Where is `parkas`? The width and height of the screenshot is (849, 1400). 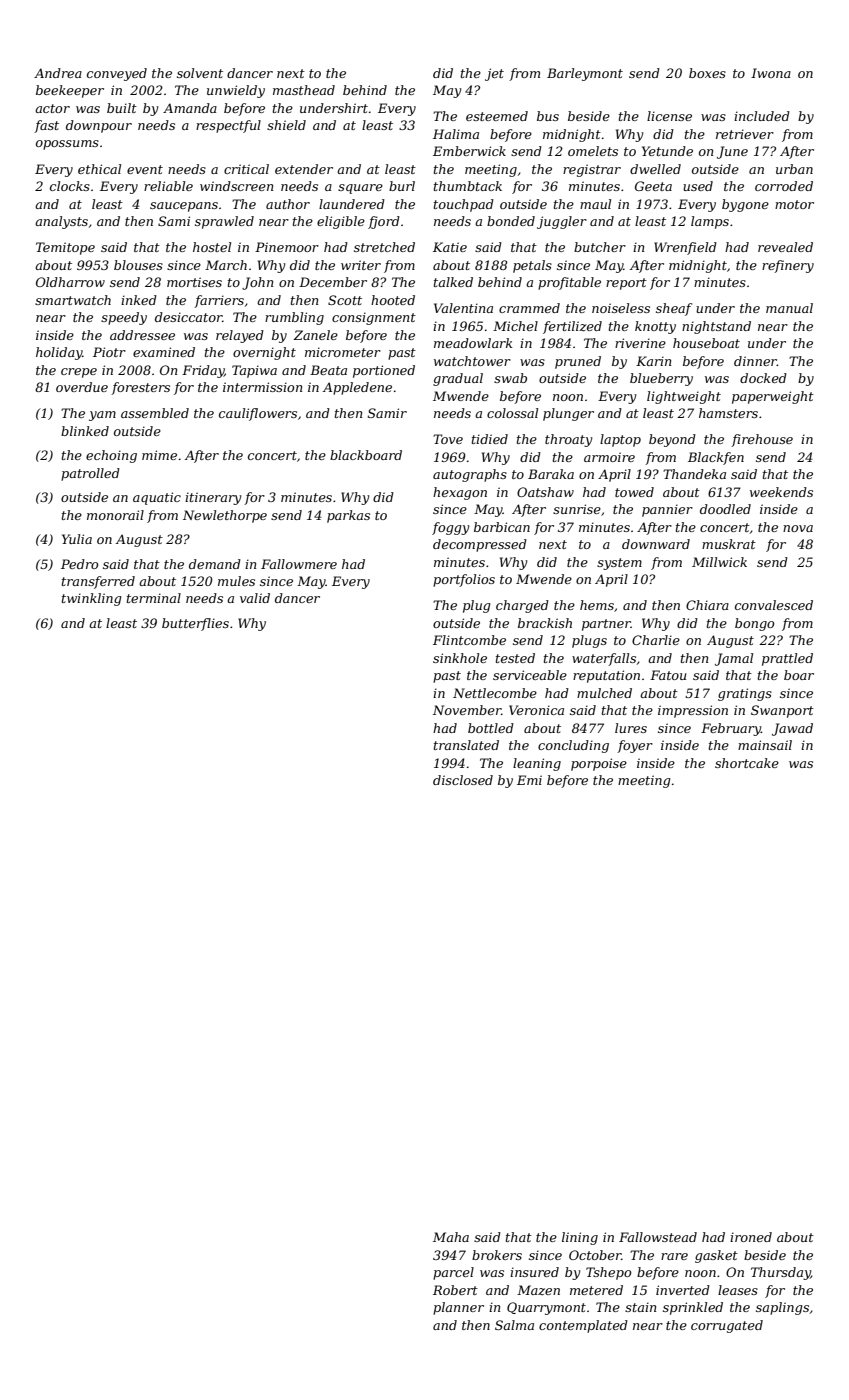 parkas is located at coordinates (348, 516).
